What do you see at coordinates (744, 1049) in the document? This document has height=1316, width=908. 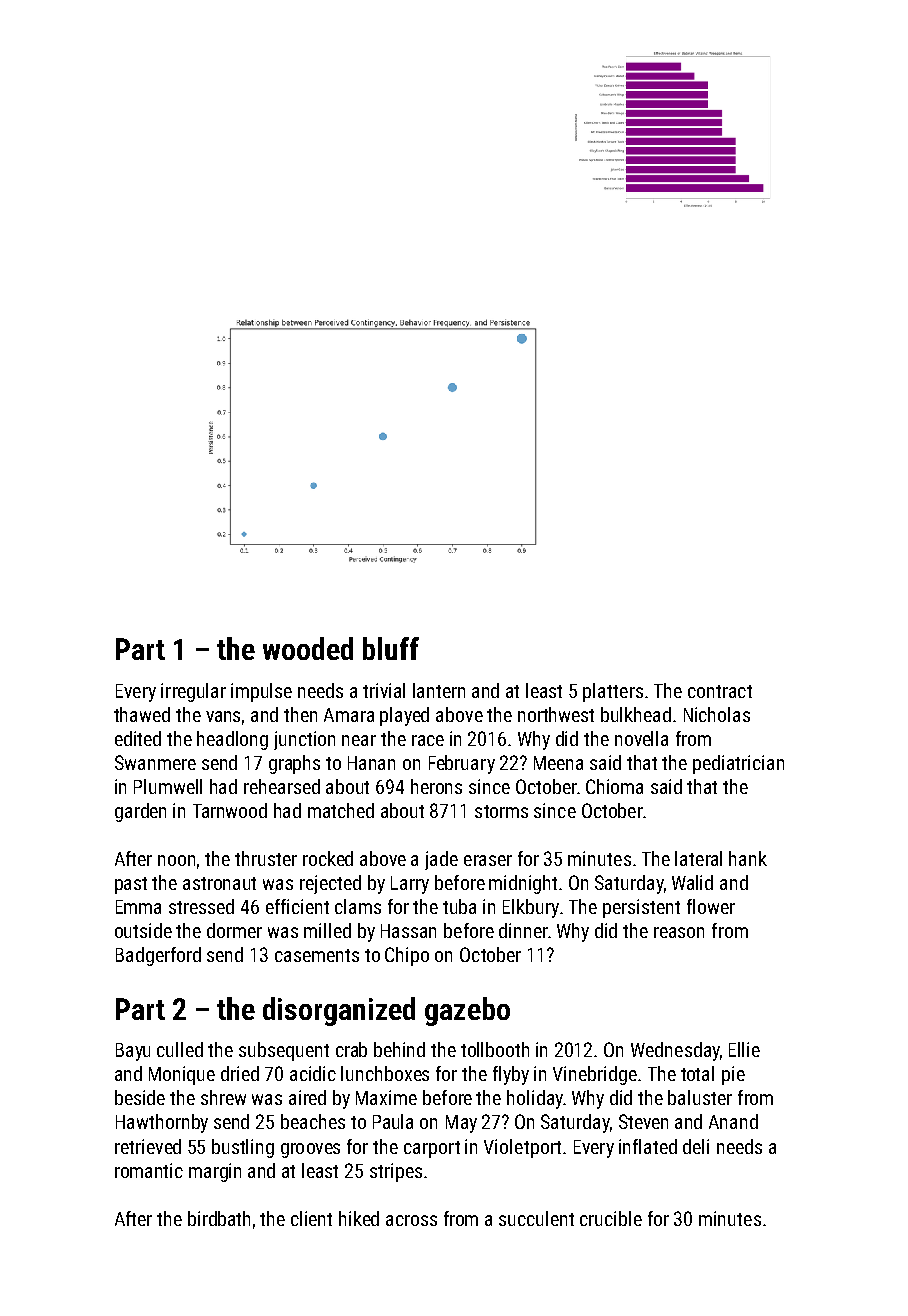 I see `Ellie` at bounding box center [744, 1049].
